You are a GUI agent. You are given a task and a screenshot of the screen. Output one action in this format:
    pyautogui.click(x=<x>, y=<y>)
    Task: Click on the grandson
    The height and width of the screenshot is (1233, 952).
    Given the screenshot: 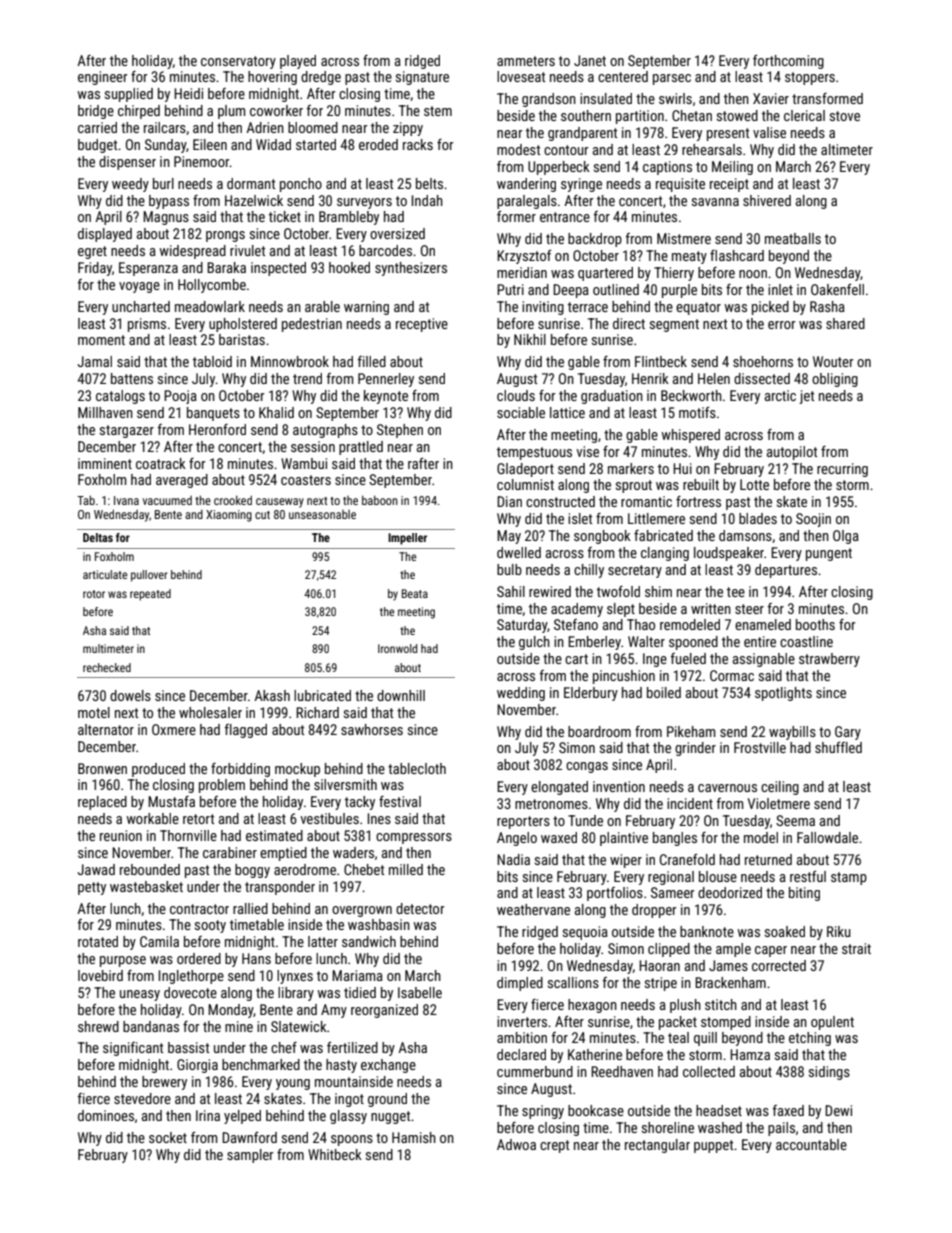 What is the action you would take?
    pyautogui.click(x=549, y=100)
